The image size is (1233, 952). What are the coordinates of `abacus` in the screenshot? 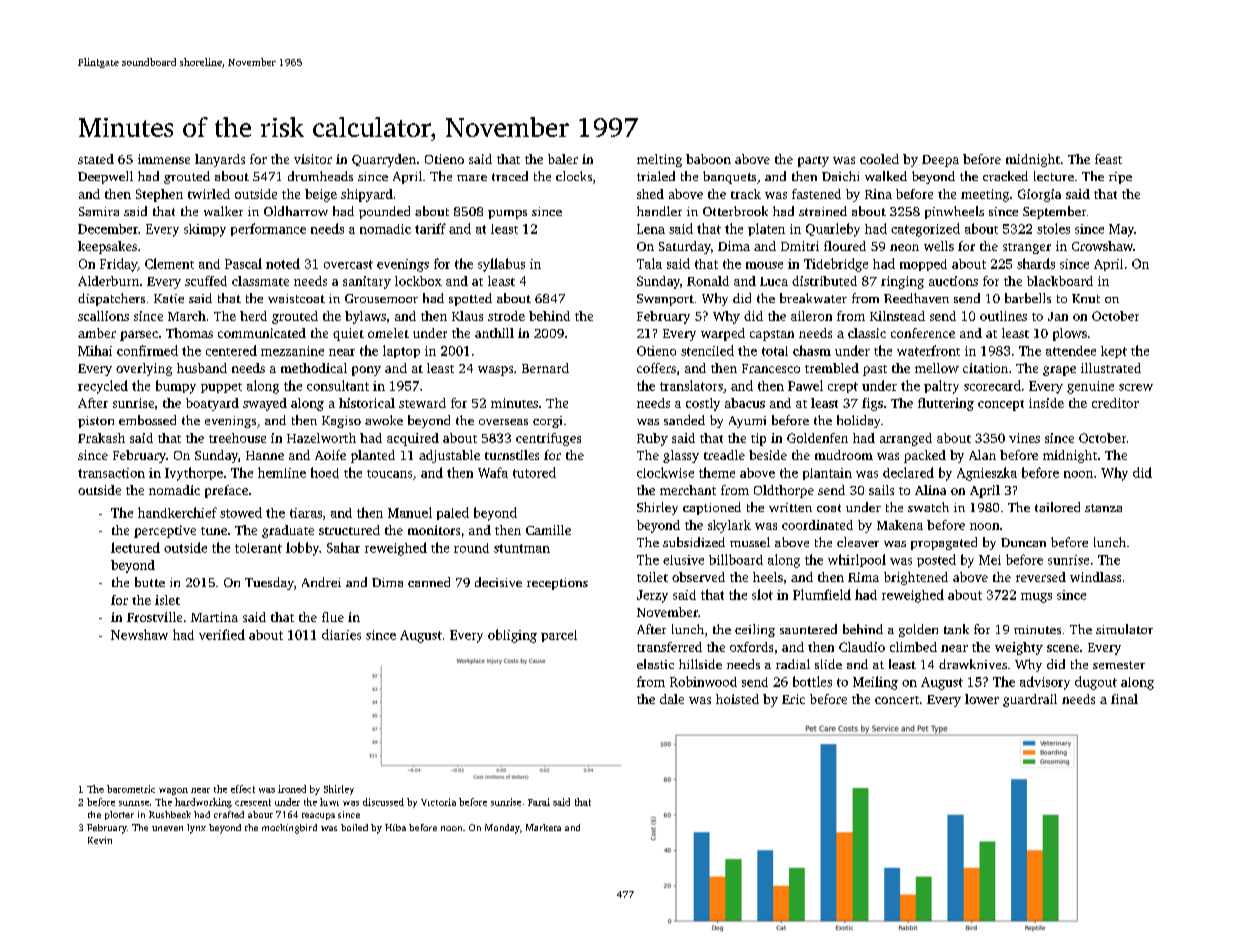 It's located at (745, 403).
